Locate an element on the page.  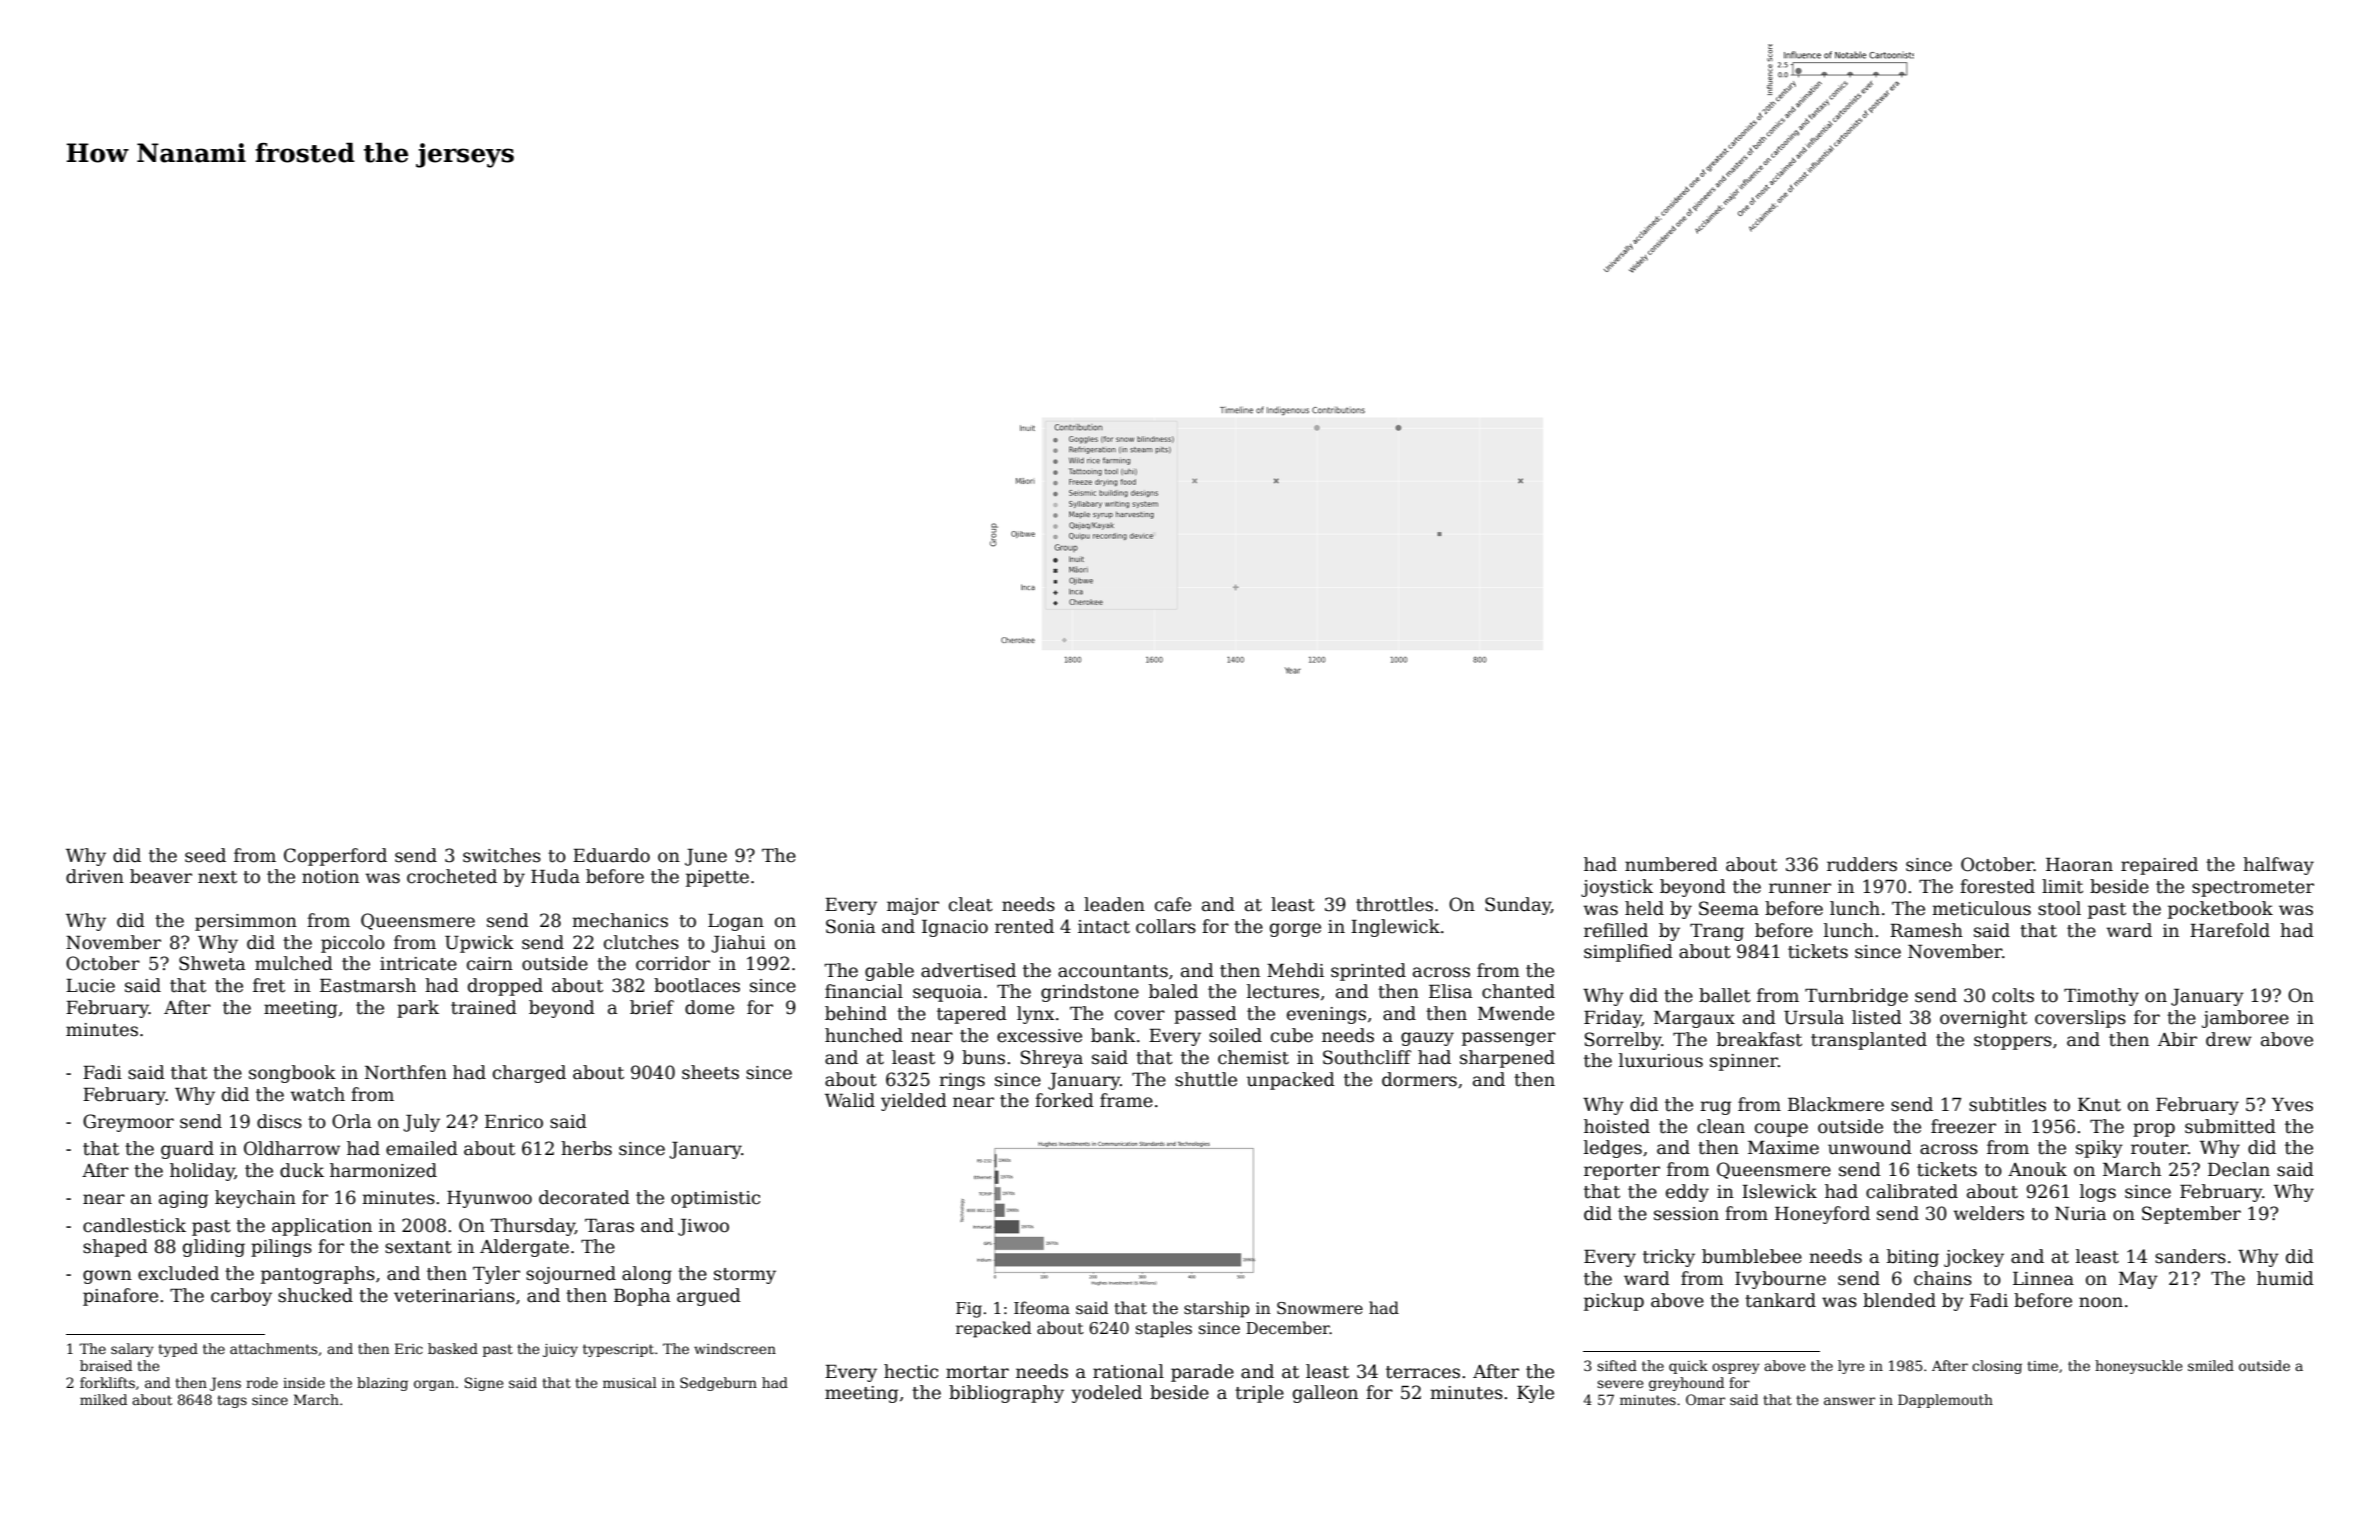
starship is located at coordinates (1217, 1309).
